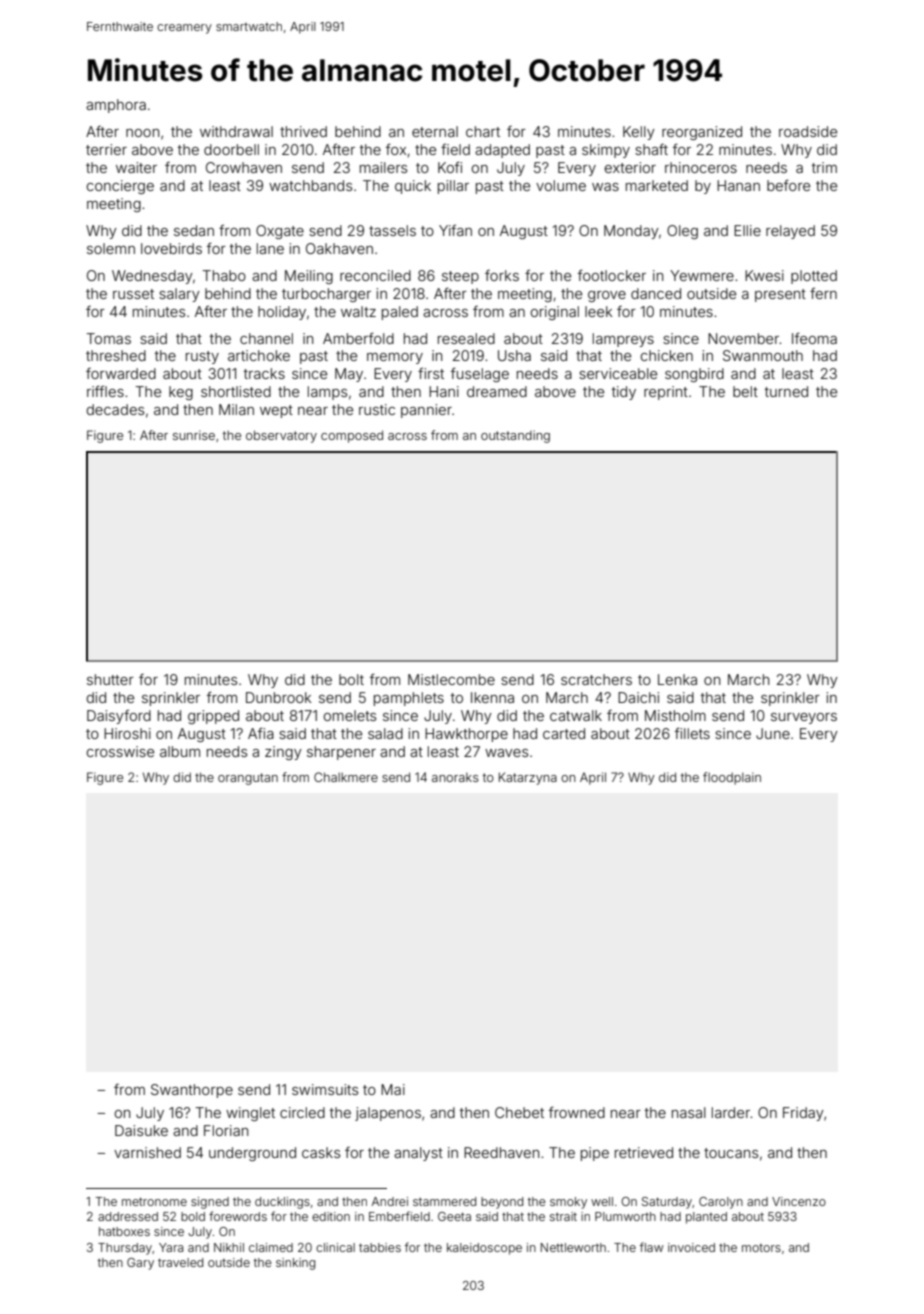 This screenshot has height=1314, width=924. What do you see at coordinates (455, 777) in the screenshot?
I see `anoraks` at bounding box center [455, 777].
